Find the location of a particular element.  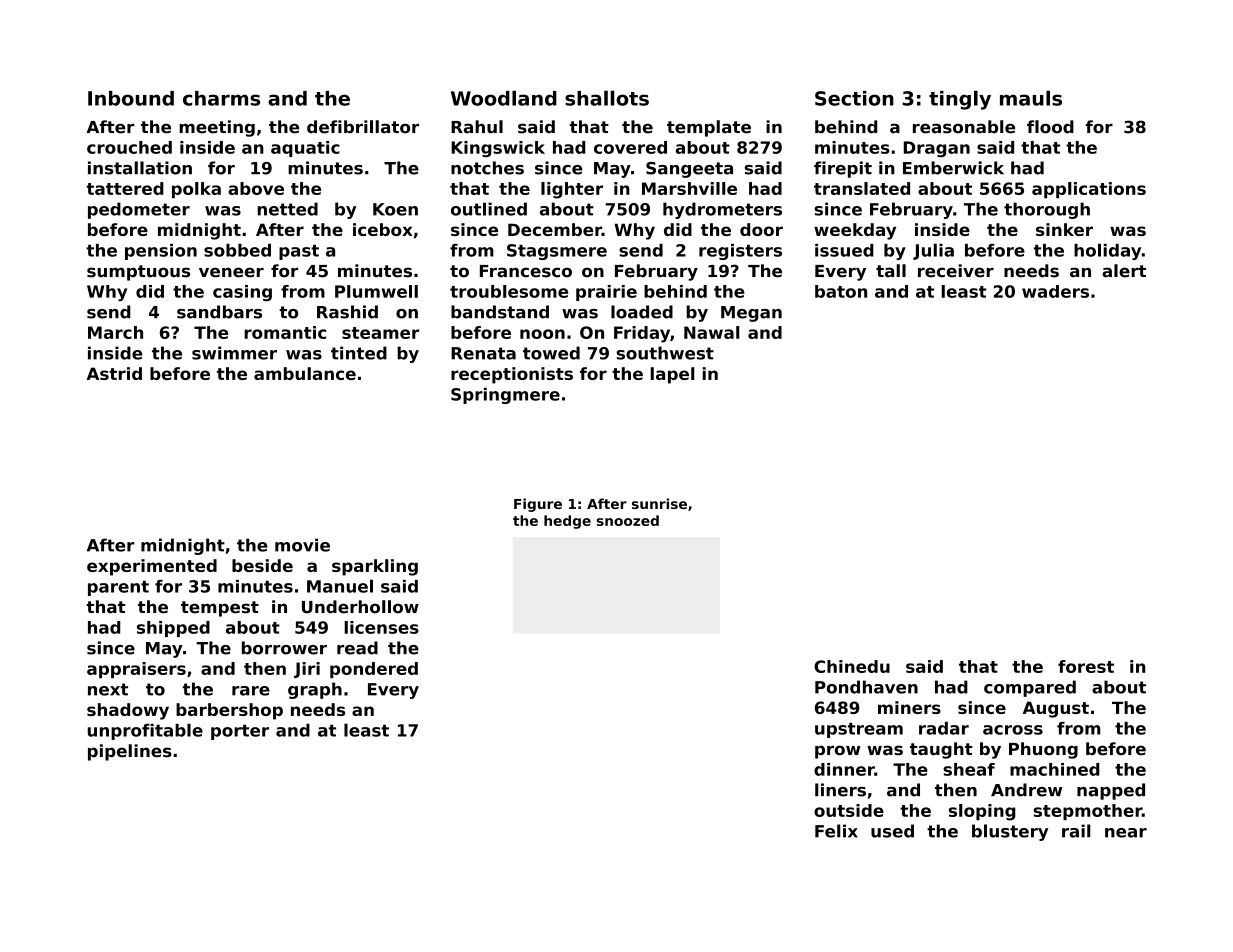

Renata is located at coordinates (483, 353).
